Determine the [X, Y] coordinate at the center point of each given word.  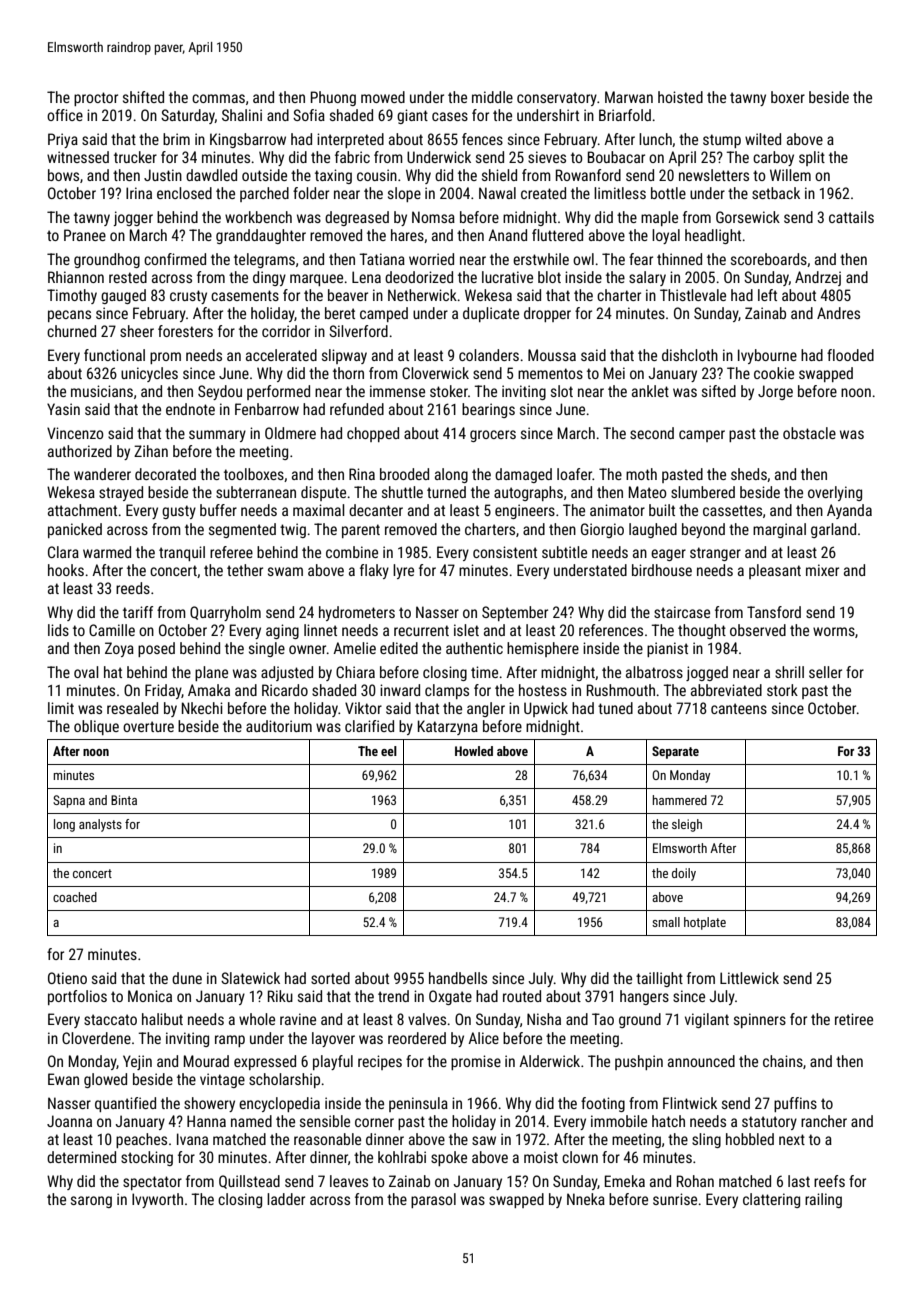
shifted [143, 97]
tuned [615, 708]
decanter [376, 510]
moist [541, 1157]
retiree [854, 1019]
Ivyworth [157, 1200]
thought [702, 631]
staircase [682, 612]
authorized [80, 451]
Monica [150, 996]
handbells [458, 978]
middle [492, 97]
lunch [655, 139]
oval [86, 672]
